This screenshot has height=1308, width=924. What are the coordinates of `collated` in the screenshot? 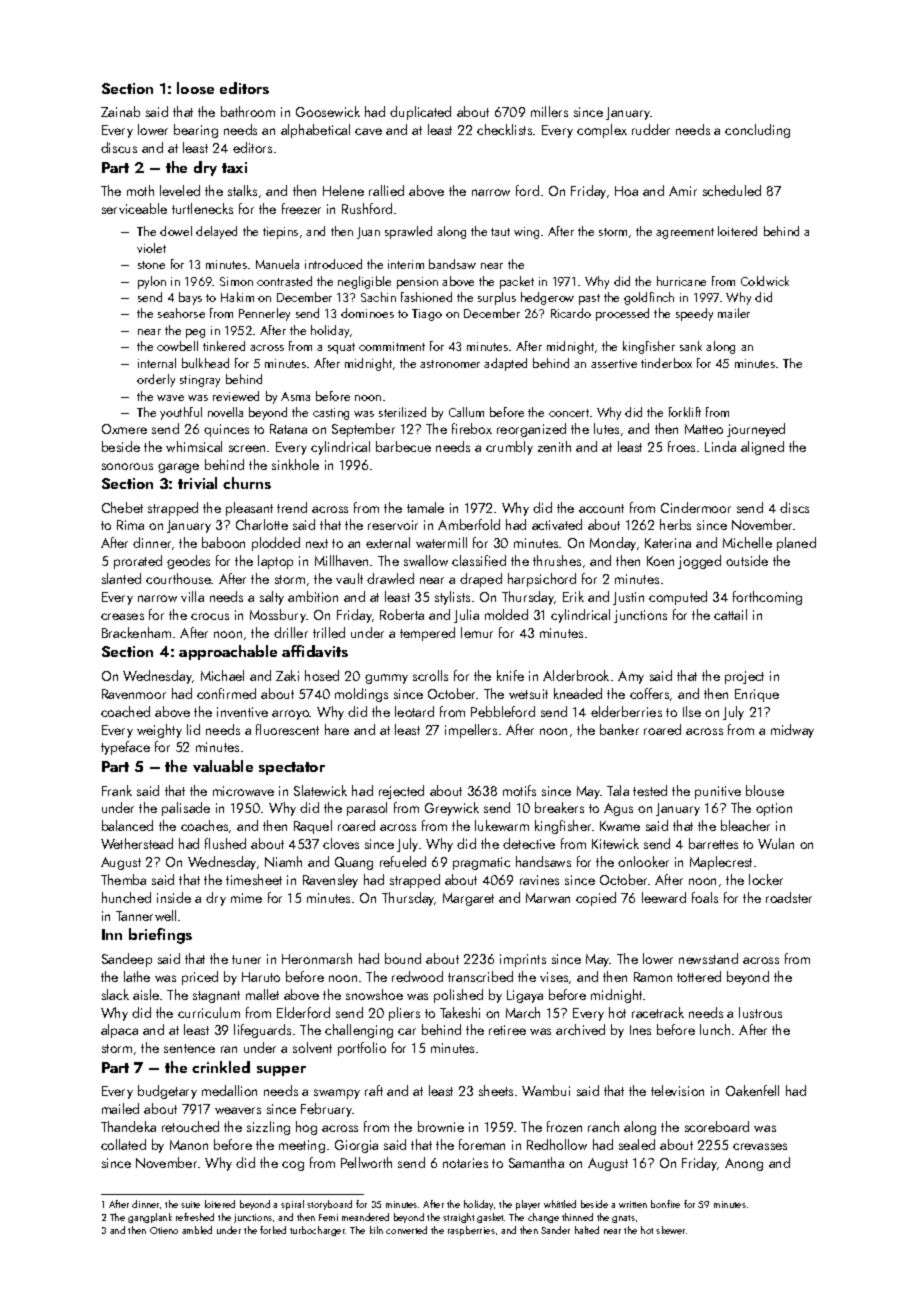 It's located at (123, 1144).
